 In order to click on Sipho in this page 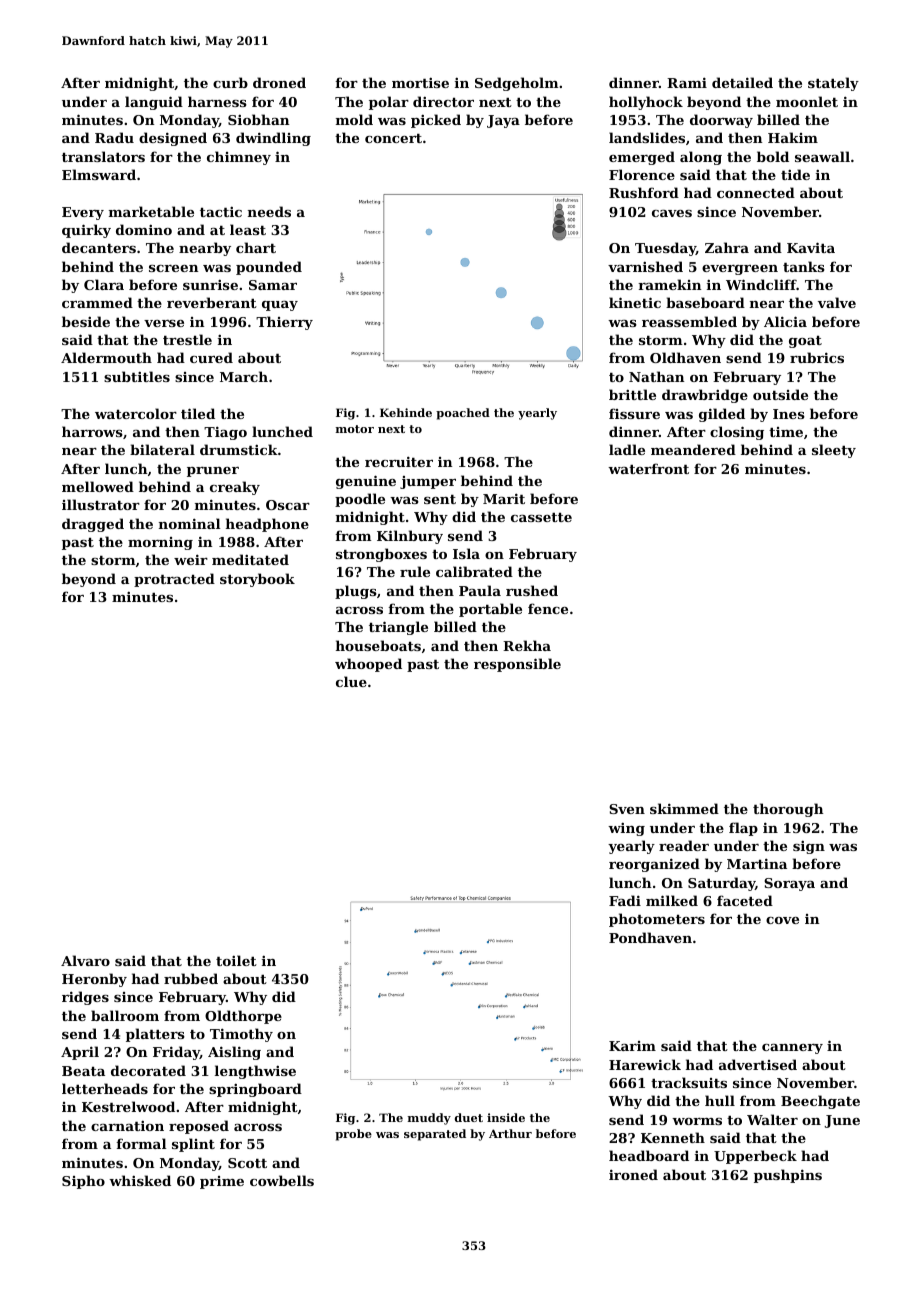, I will do `click(83, 1182)`.
